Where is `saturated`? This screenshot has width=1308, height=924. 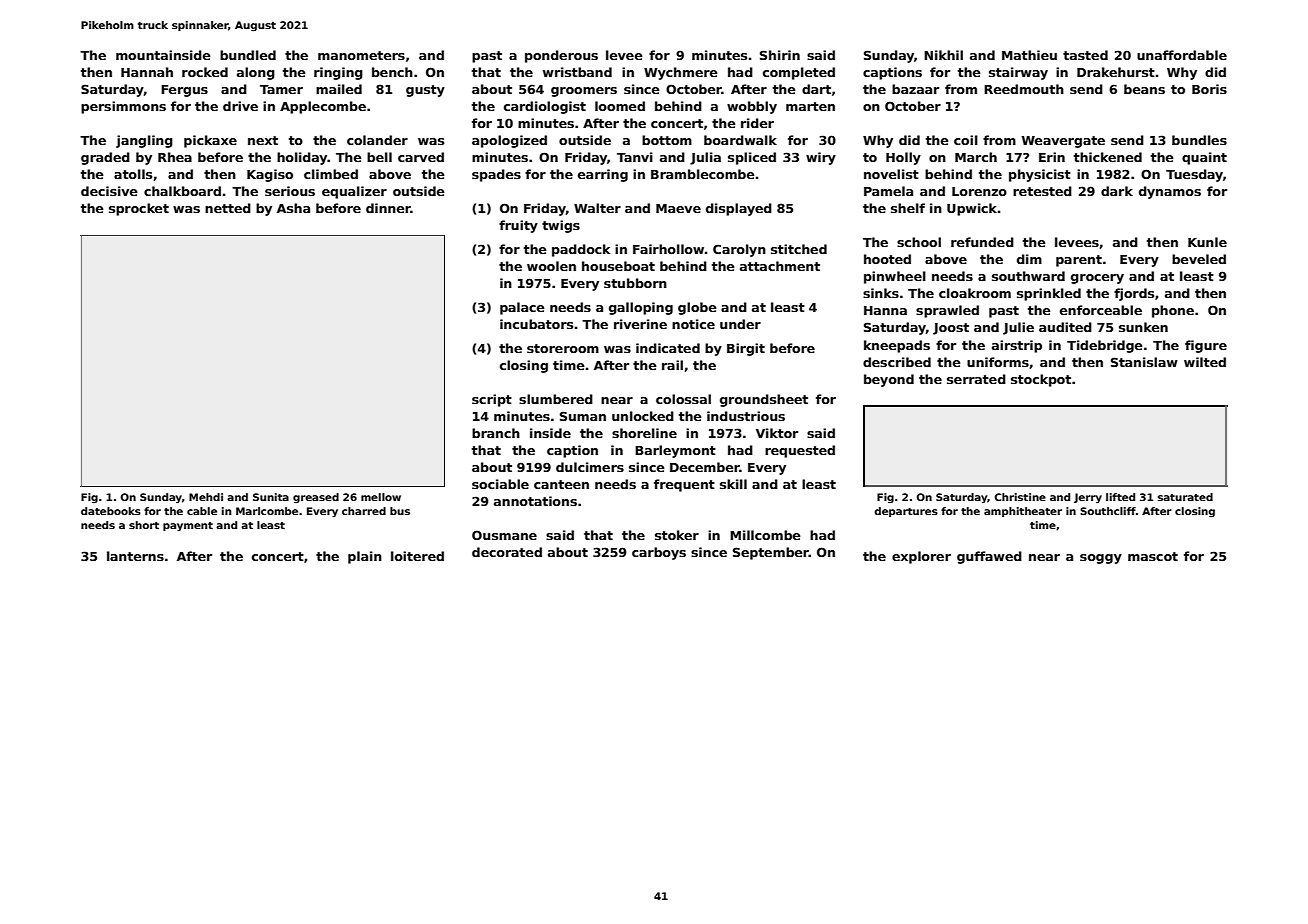
saturated is located at coordinates (1185, 497).
